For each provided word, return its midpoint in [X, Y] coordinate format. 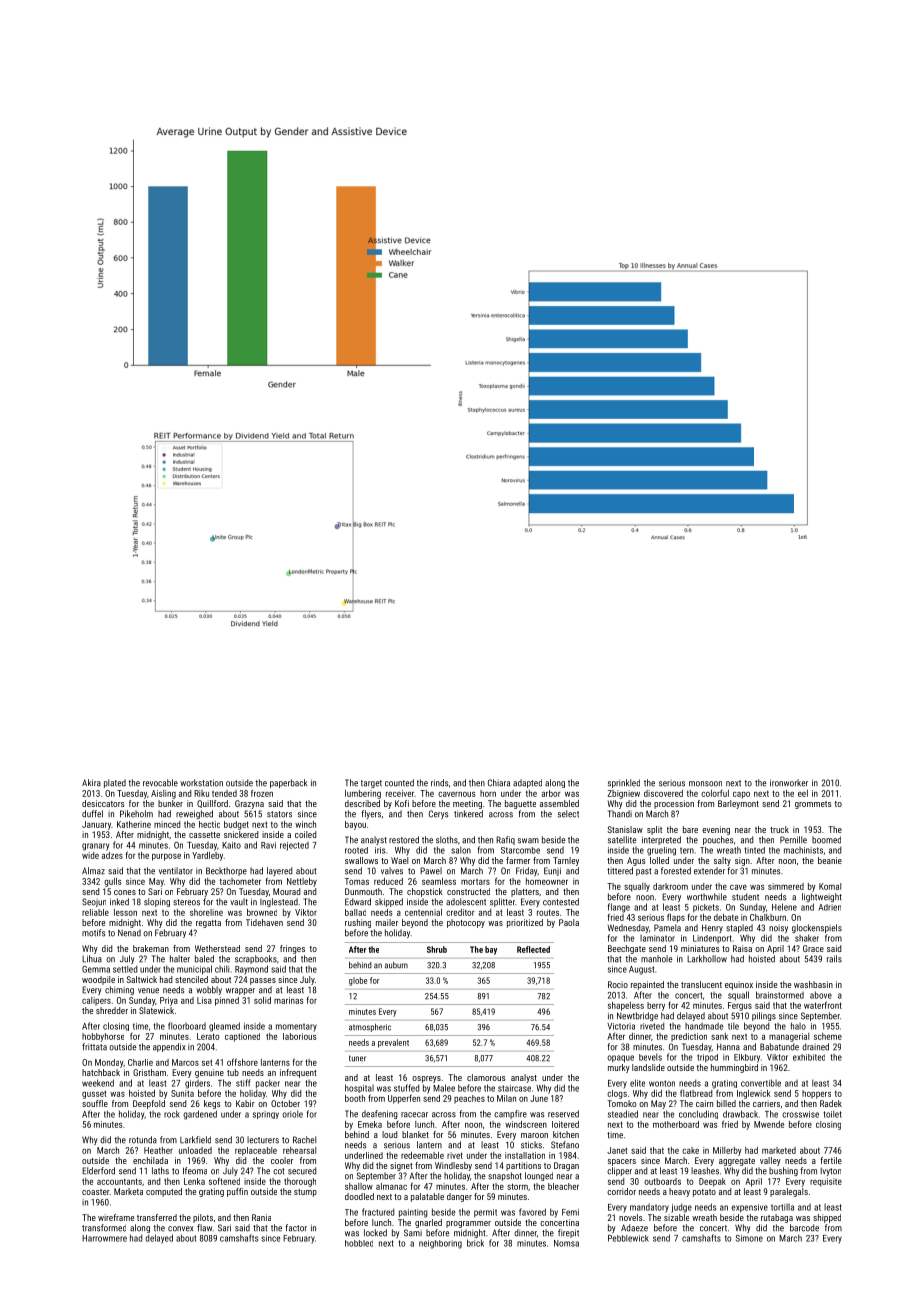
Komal [830, 886]
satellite [622, 840]
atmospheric [370, 1027]
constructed [468, 891]
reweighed [194, 814]
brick [475, 1243]
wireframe [116, 1217]
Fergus [740, 1006]
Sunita [182, 1093]
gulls [113, 882]
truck [779, 829]
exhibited [809, 1057]
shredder [112, 1010]
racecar [414, 1115]
